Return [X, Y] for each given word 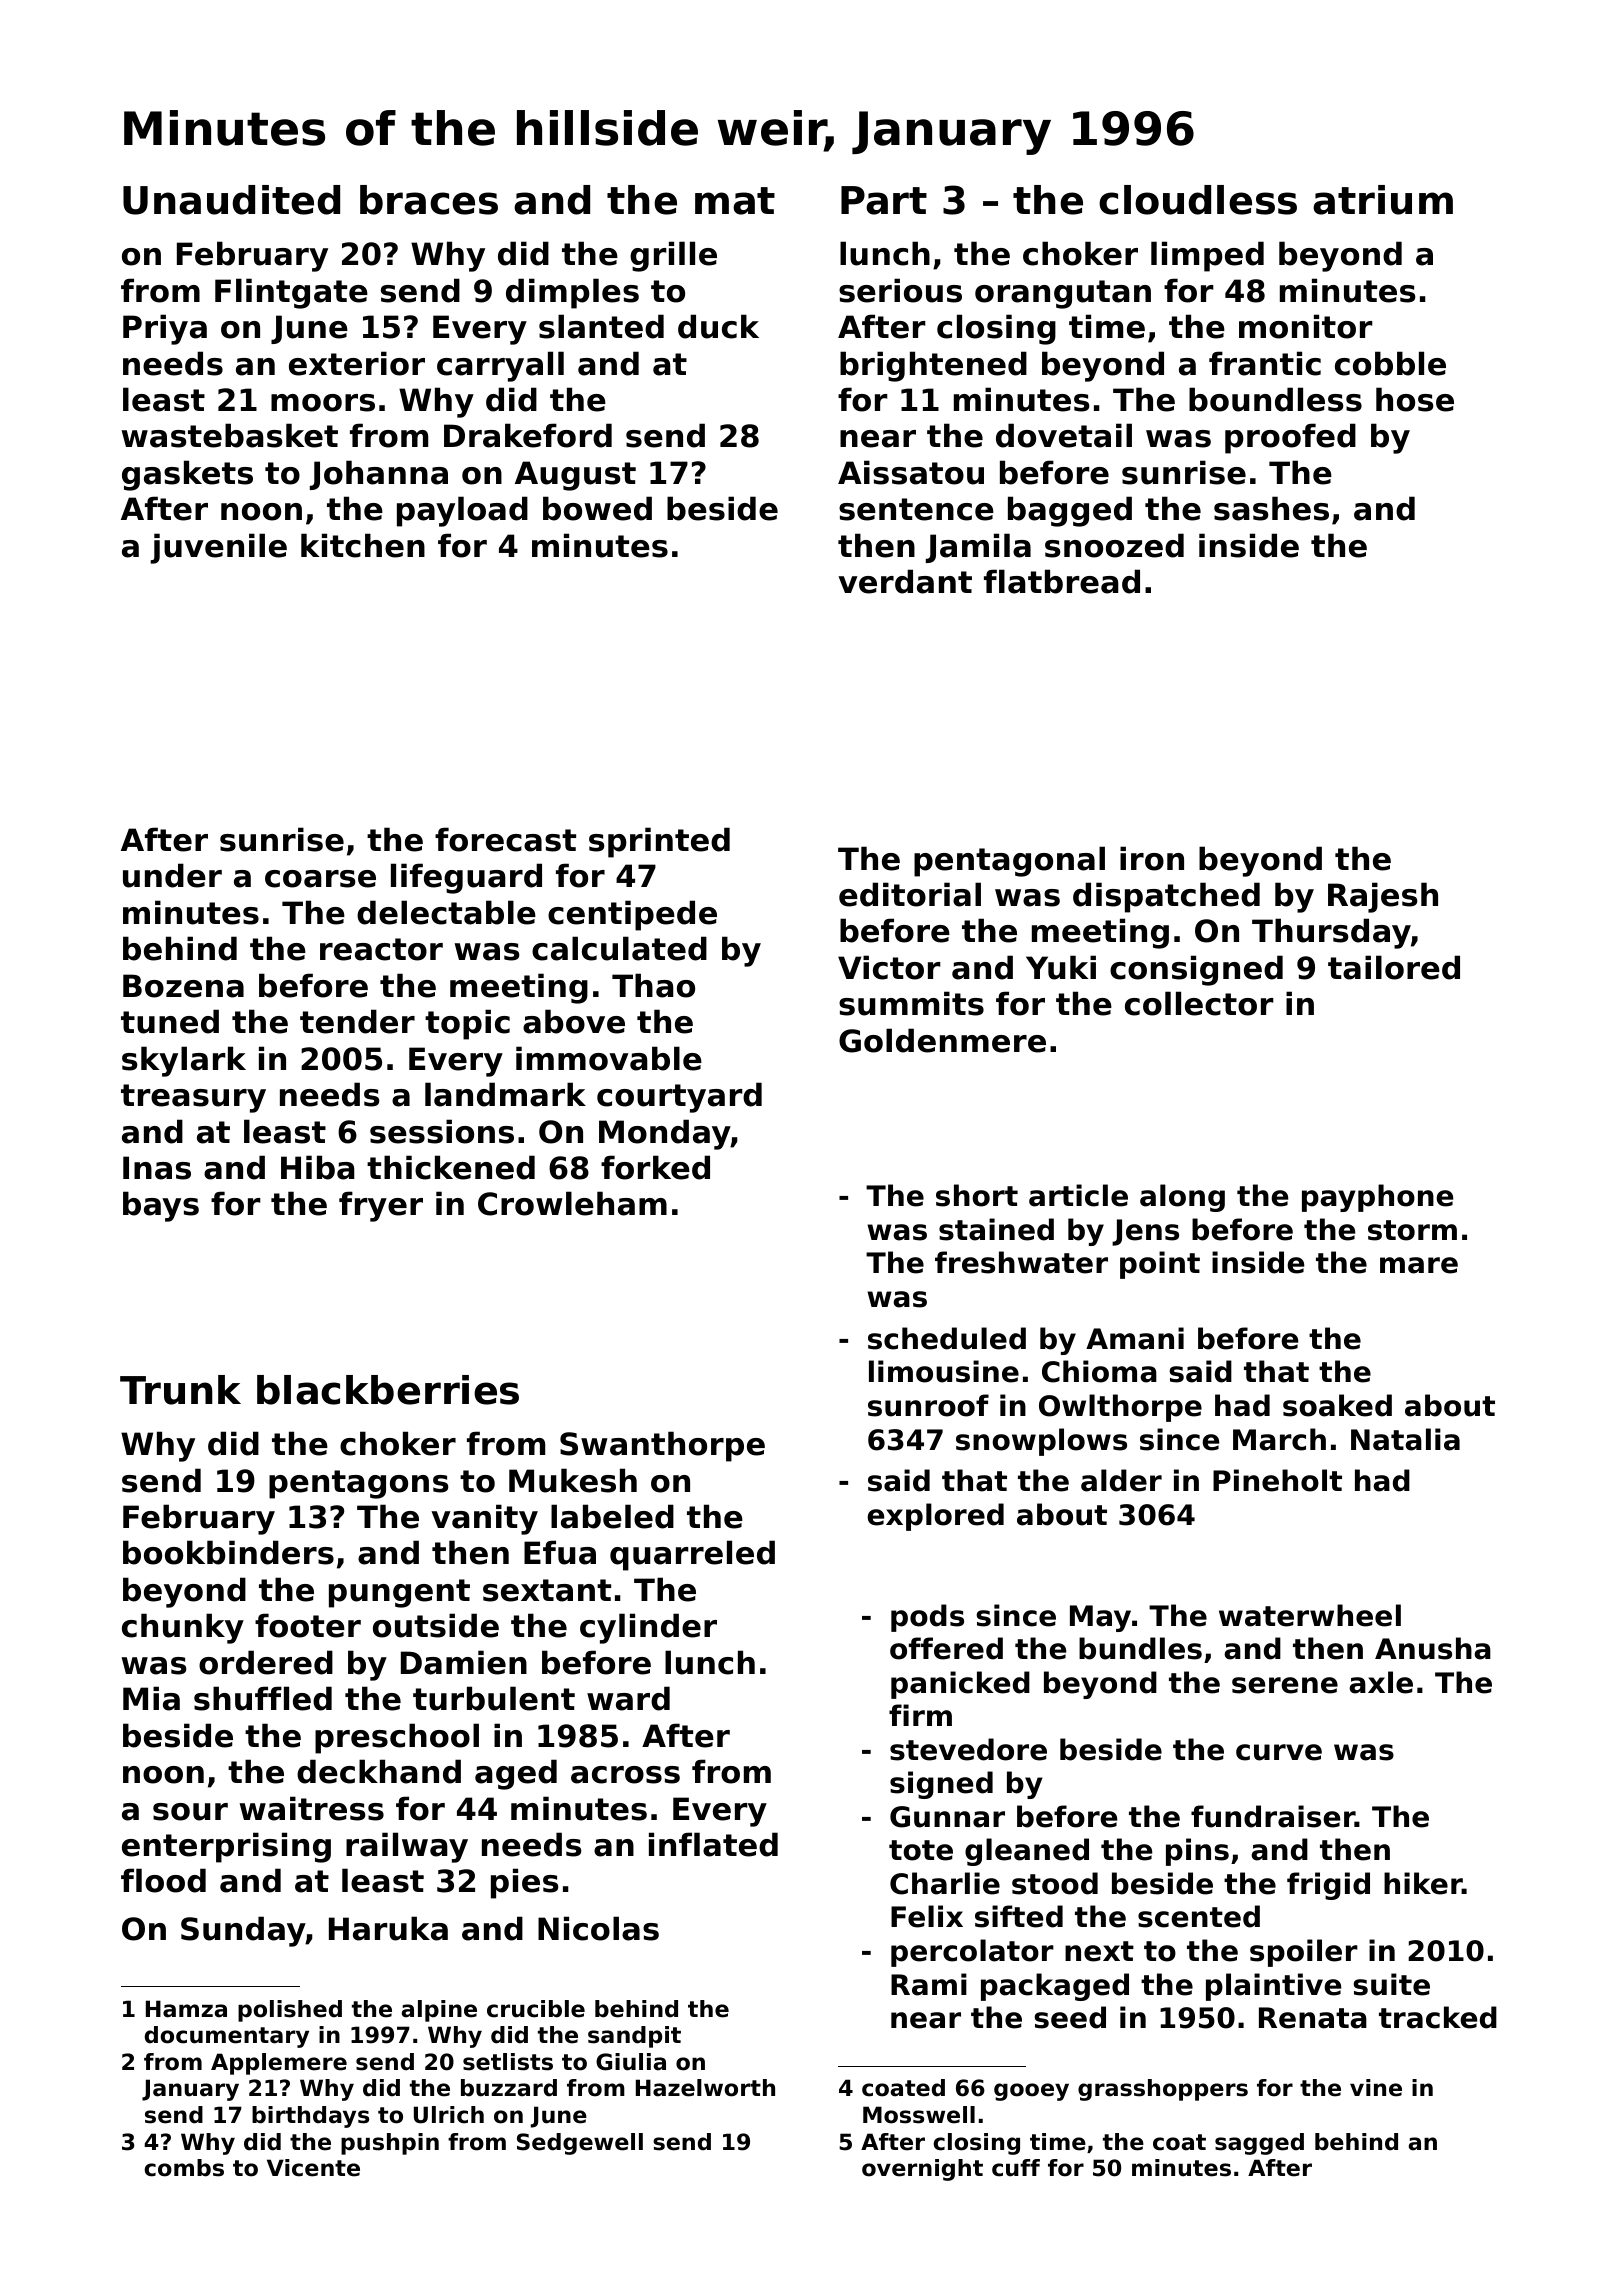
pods [927, 1618]
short [977, 1195]
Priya [165, 329]
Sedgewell [580, 2144]
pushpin [390, 2144]
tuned [170, 1021]
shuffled [263, 1698]
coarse [320, 879]
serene [1285, 1685]
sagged [1259, 2144]
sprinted [659, 842]
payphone [1377, 1198]
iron [1152, 858]
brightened [933, 366]
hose [1415, 399]
